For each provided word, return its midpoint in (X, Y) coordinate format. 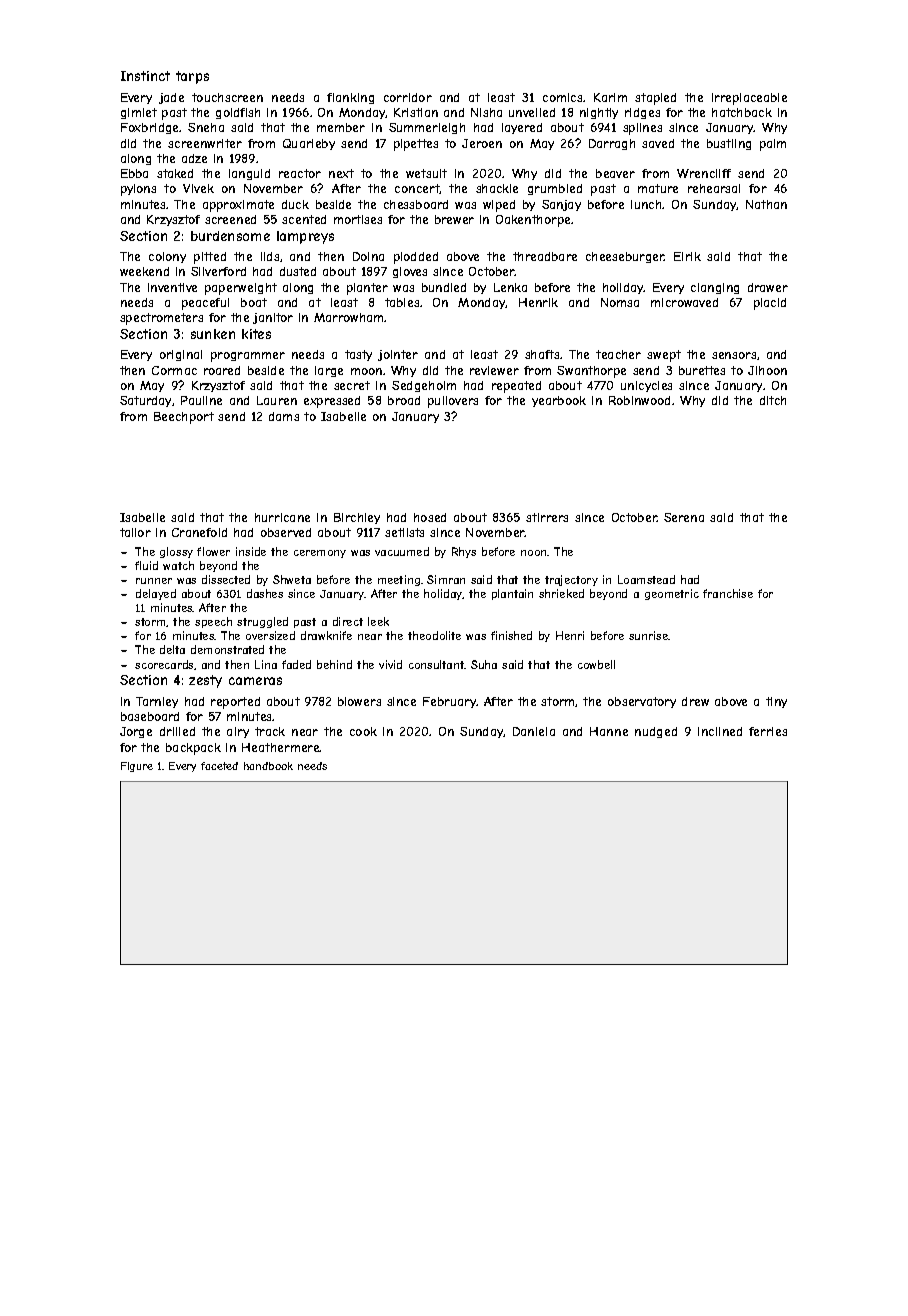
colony (167, 257)
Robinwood (639, 400)
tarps (192, 77)
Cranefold (199, 532)
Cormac (174, 370)
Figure (137, 767)
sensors (734, 355)
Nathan (766, 204)
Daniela (534, 731)
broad (404, 400)
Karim (610, 97)
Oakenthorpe (533, 221)
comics (562, 97)
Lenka (510, 287)
